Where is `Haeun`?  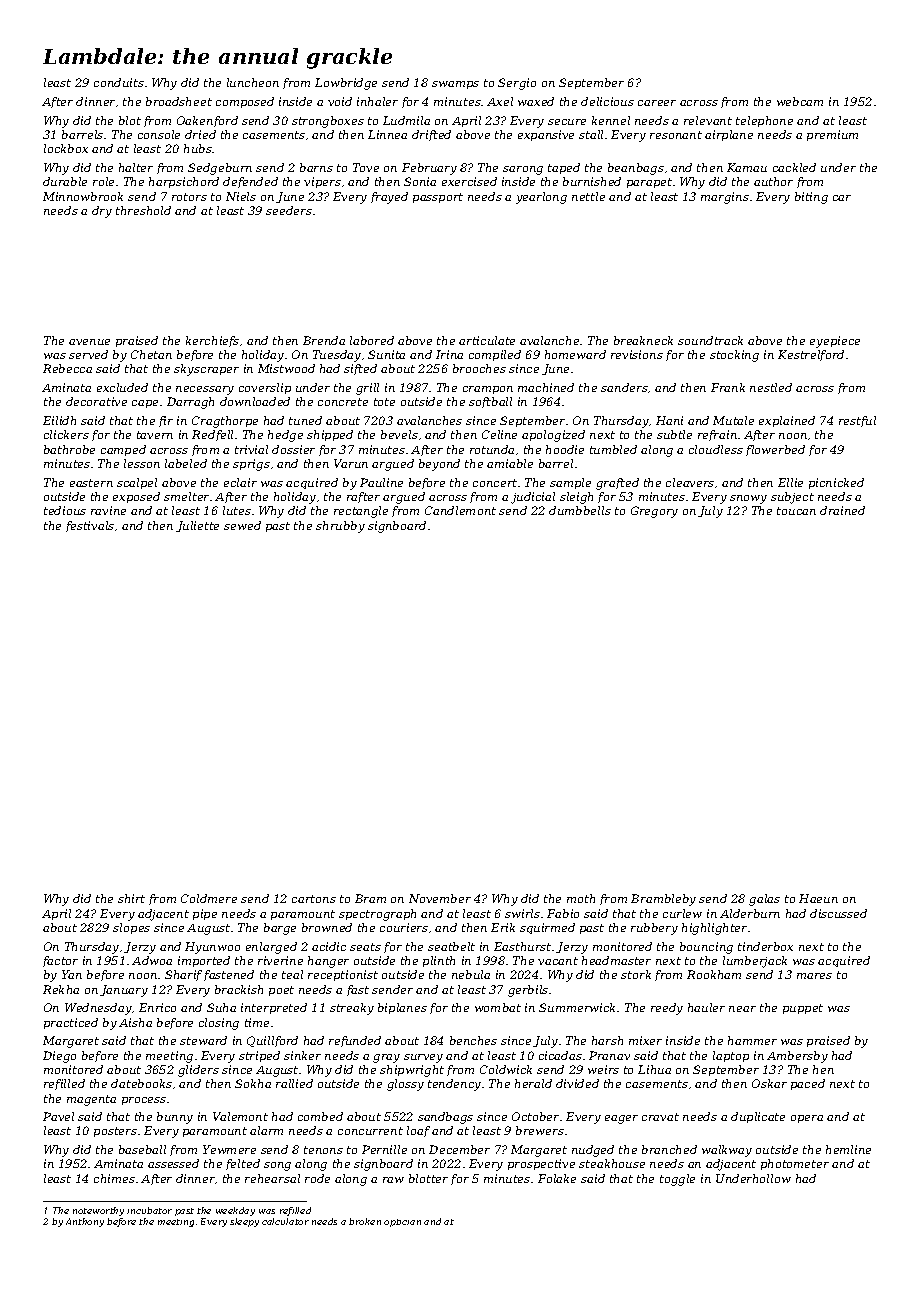
Haeun is located at coordinates (818, 898).
